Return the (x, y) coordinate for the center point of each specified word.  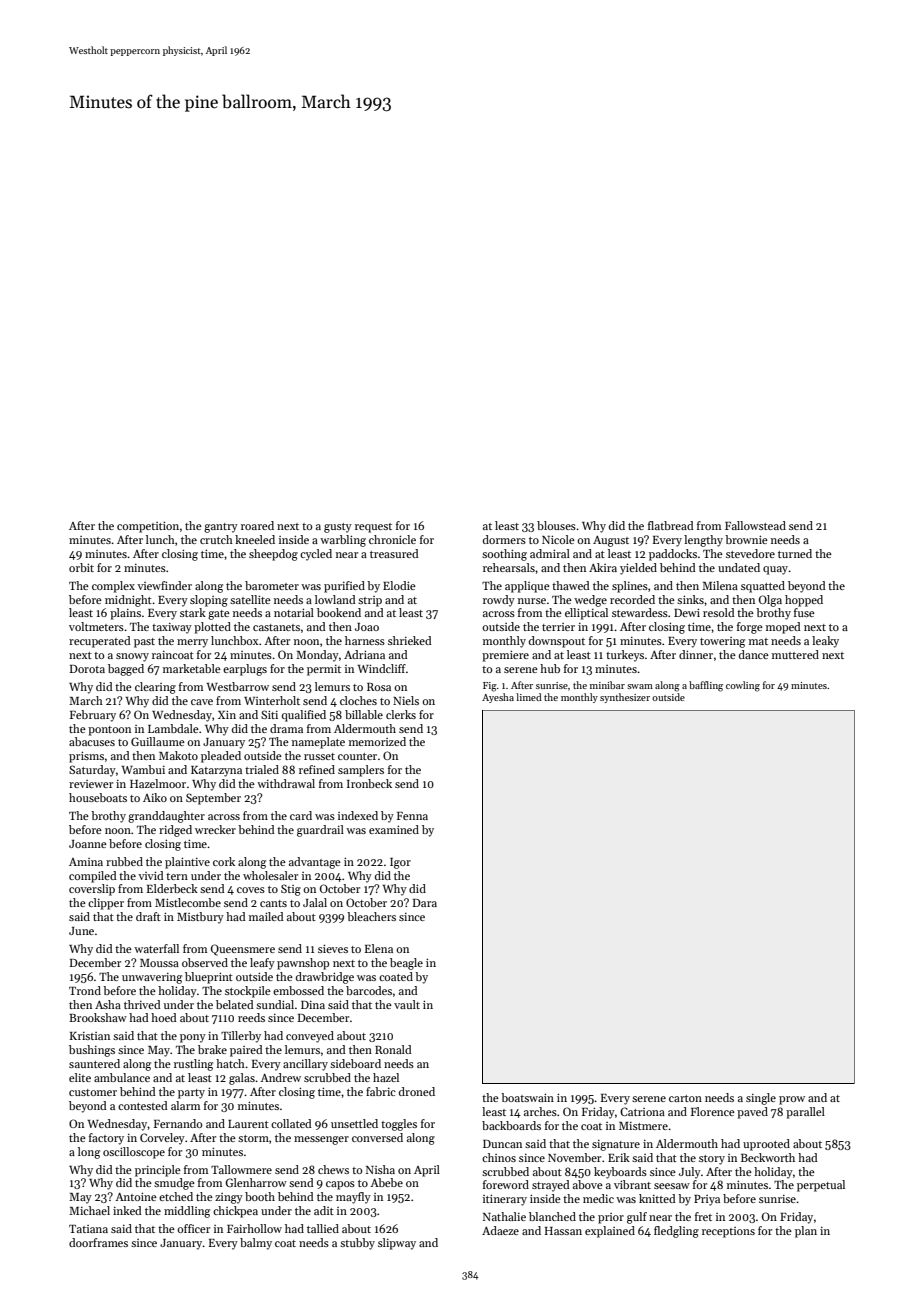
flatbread (671, 525)
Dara (425, 903)
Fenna (412, 816)
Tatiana (88, 1229)
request (373, 528)
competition (148, 527)
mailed (266, 916)
